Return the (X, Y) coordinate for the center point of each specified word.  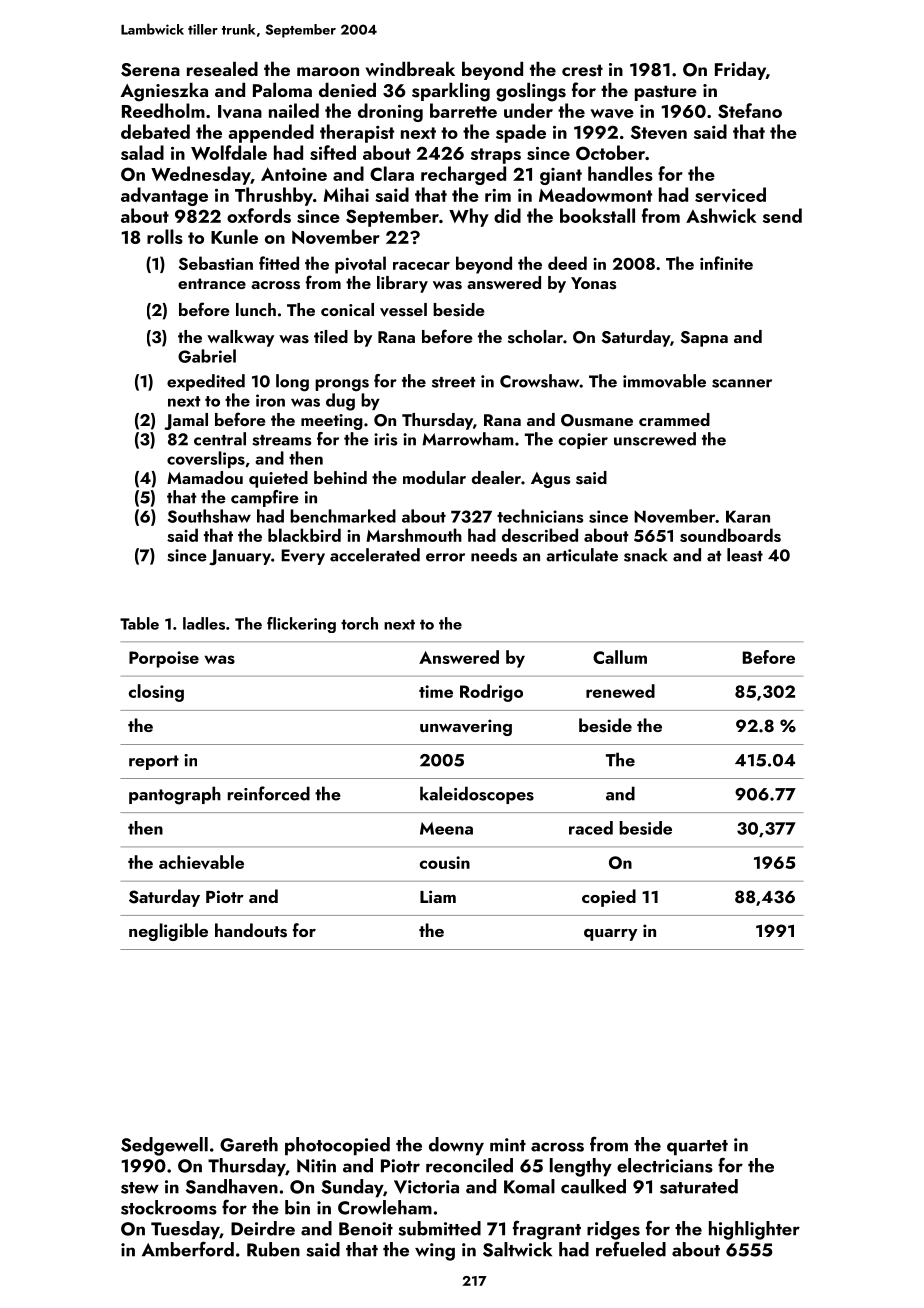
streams (281, 440)
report (154, 762)
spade (521, 133)
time (436, 691)
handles (620, 173)
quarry (610, 935)
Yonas (593, 283)
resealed (222, 69)
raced (591, 828)
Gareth (249, 1144)
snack (645, 555)
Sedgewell (164, 1146)
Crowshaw (540, 381)
